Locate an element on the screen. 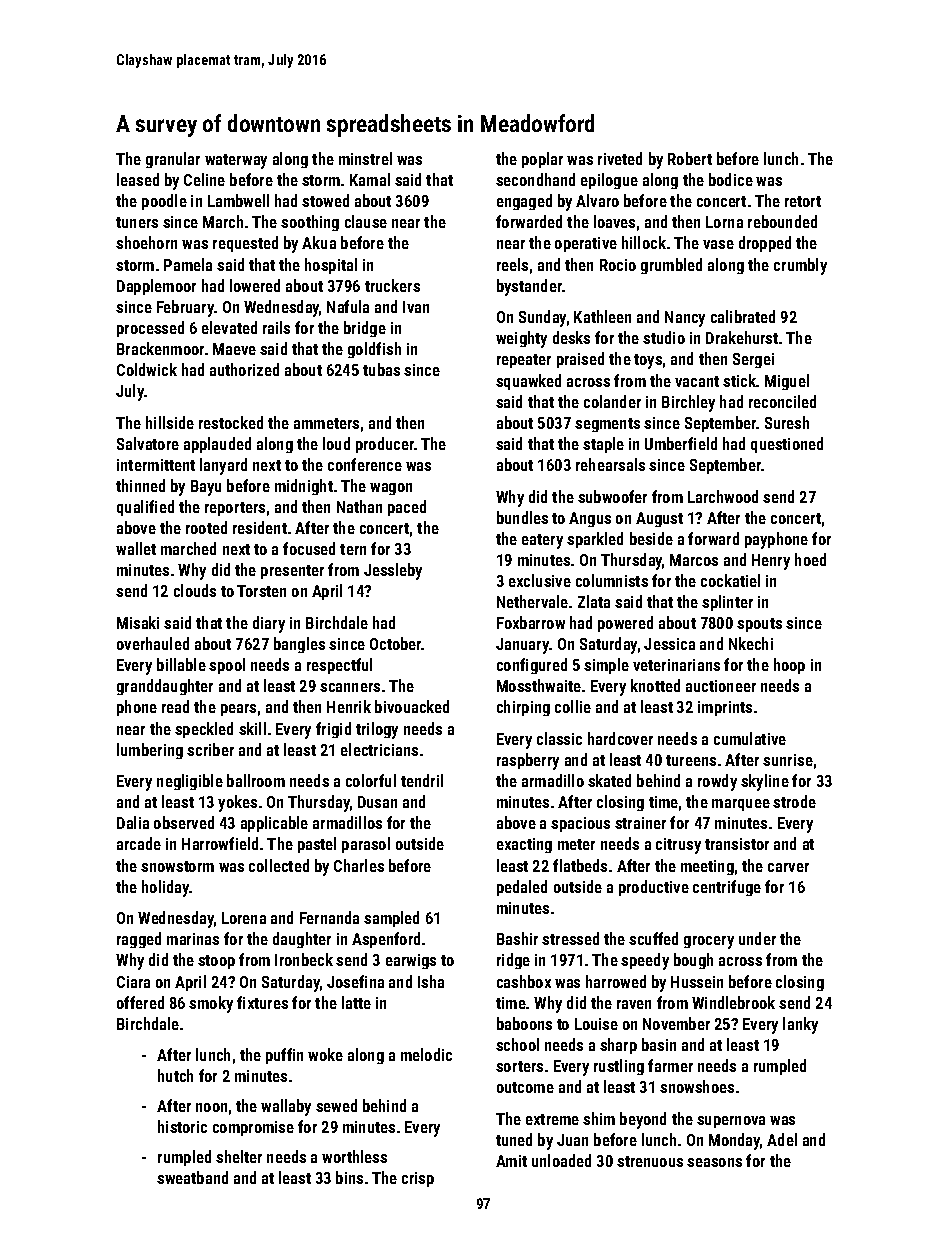  diary is located at coordinates (269, 624).
